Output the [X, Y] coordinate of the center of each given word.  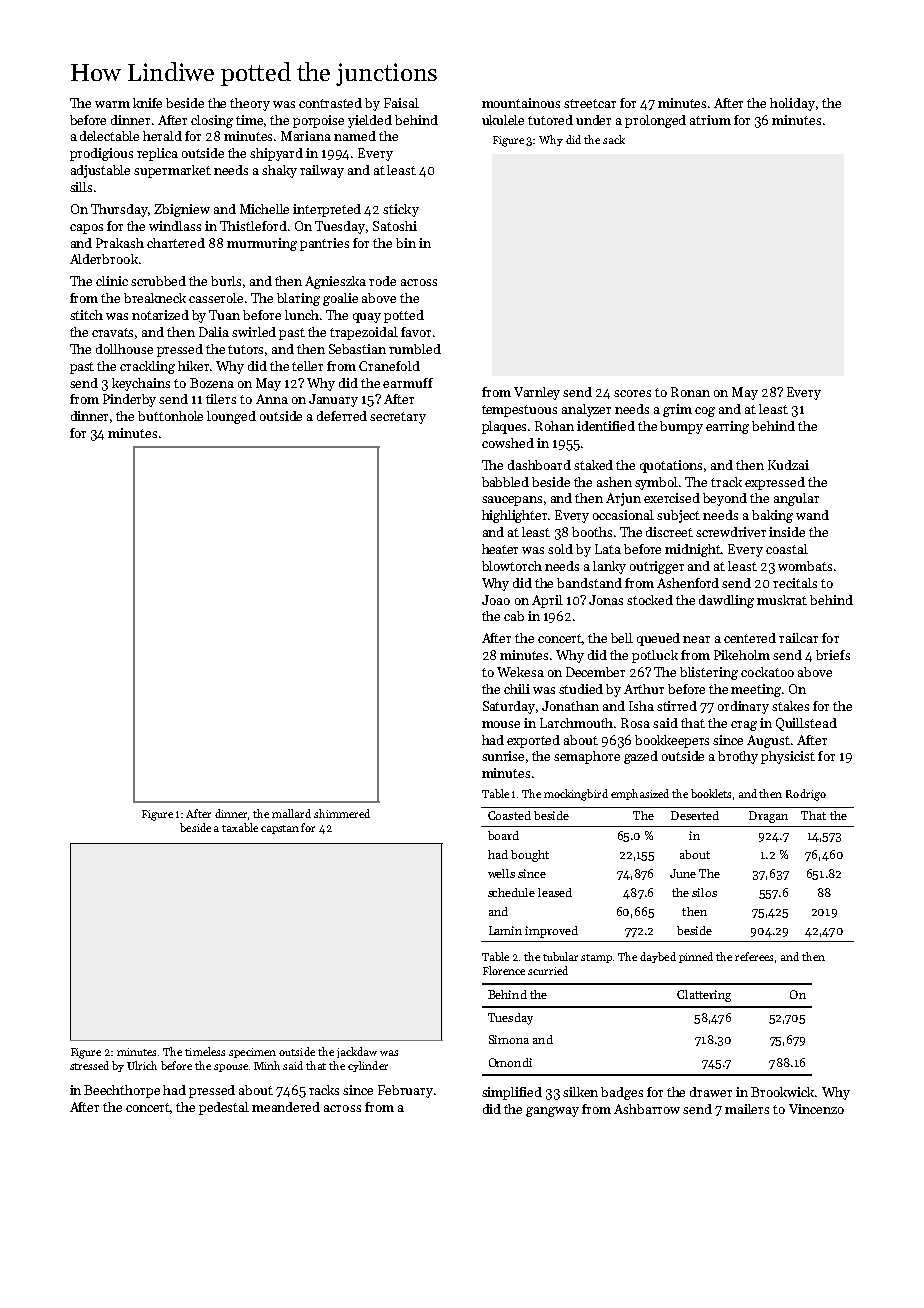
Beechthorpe [122, 1091]
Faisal [401, 103]
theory [250, 104]
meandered [286, 1107]
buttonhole [170, 416]
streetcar [590, 103]
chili [517, 689]
